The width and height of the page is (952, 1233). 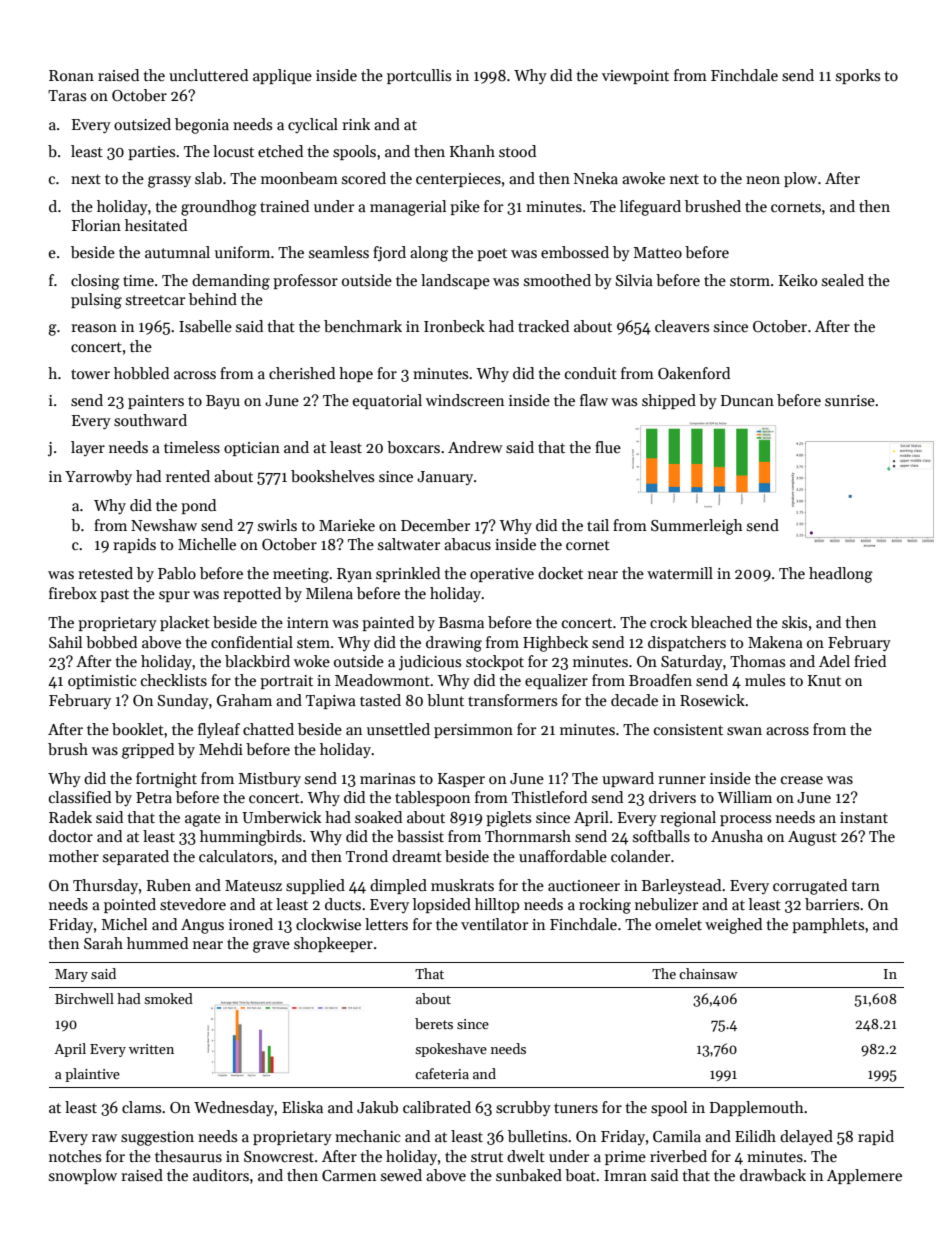 What do you see at coordinates (177, 573) in the page?
I see `Pablo` at bounding box center [177, 573].
